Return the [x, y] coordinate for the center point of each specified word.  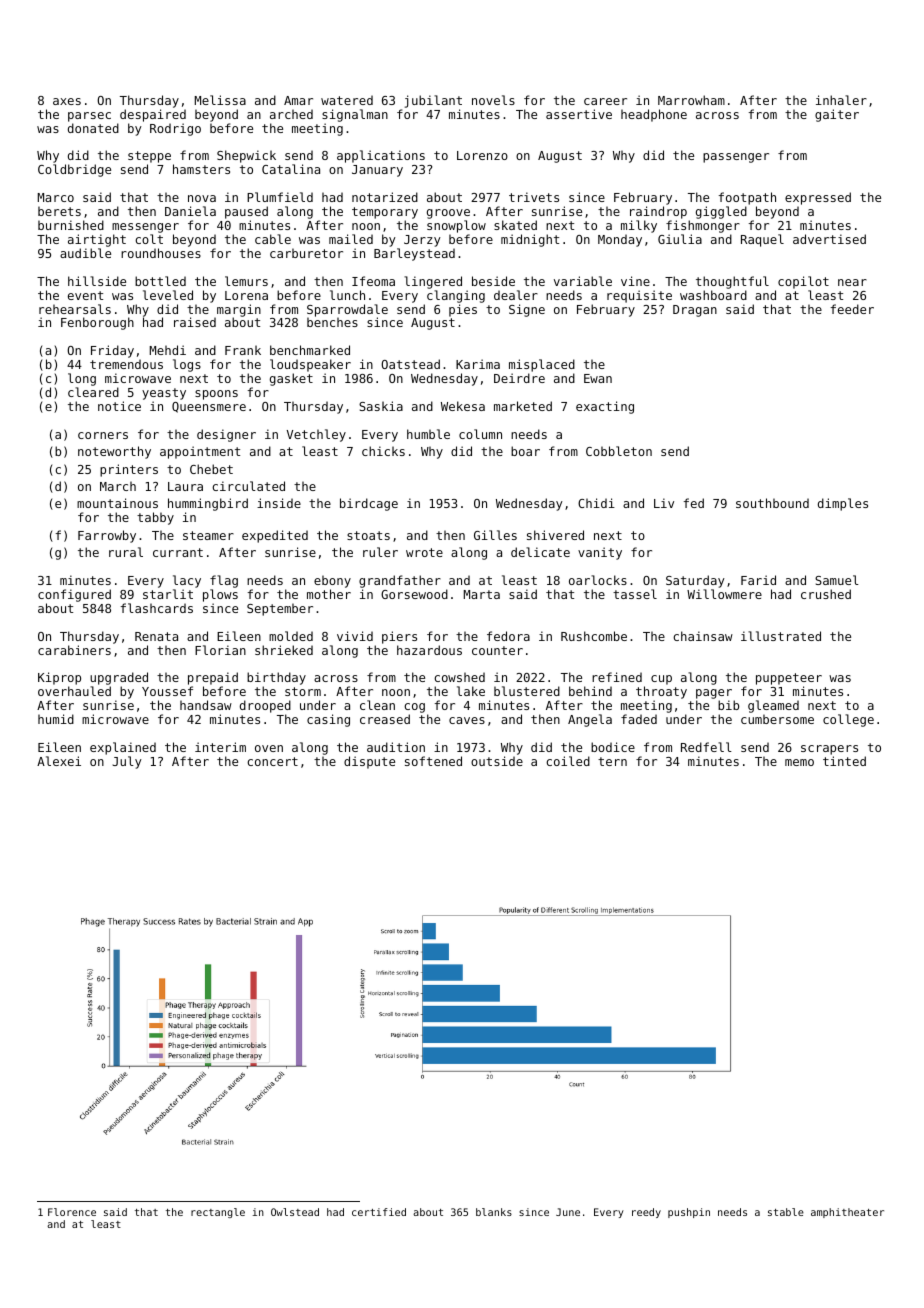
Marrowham [691, 100]
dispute [369, 762]
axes [67, 101]
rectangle [218, 1213]
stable [786, 1212]
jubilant [433, 101]
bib [728, 705]
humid [56, 719]
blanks [494, 1212]
